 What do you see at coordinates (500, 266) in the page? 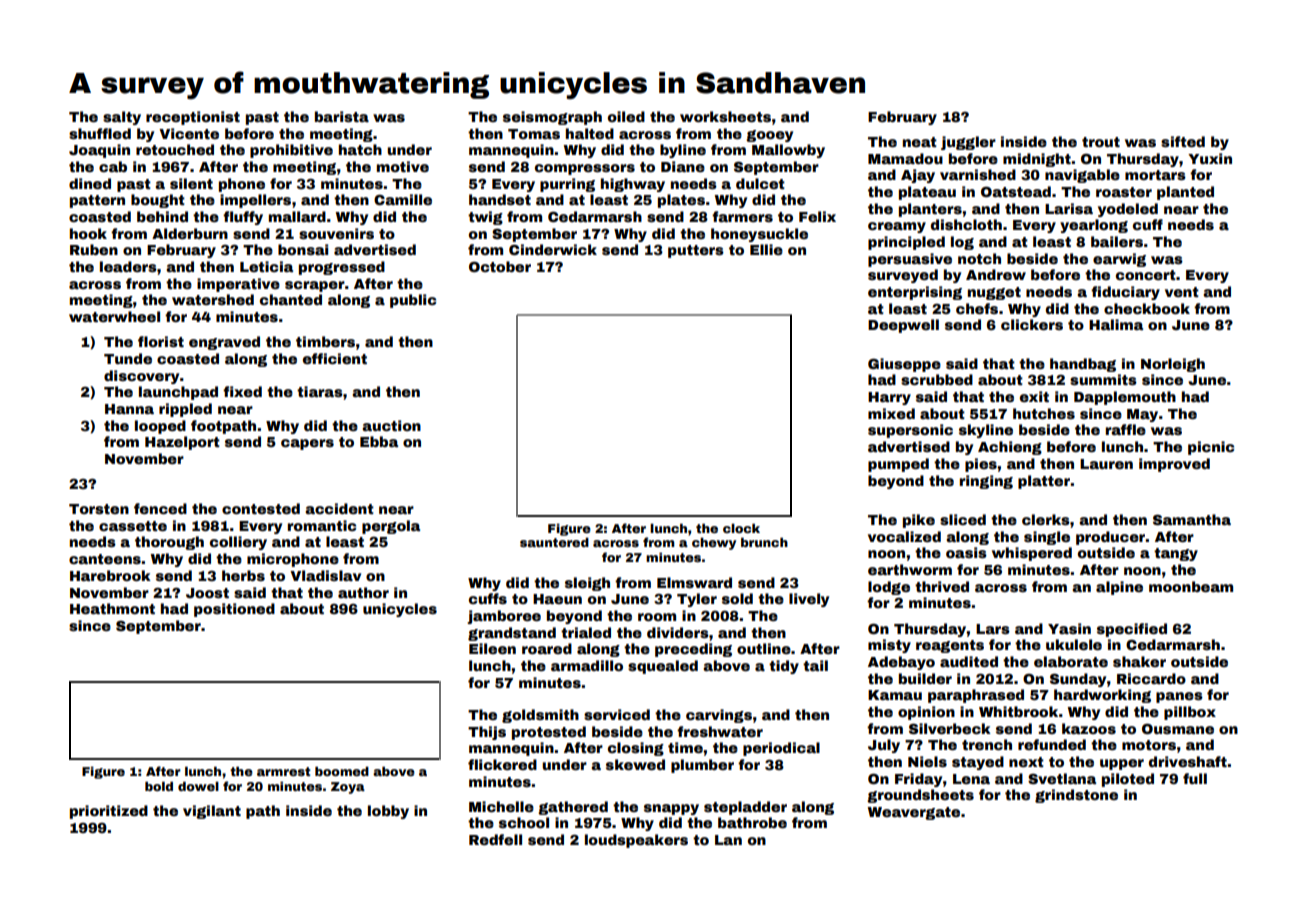
I see `October` at bounding box center [500, 266].
